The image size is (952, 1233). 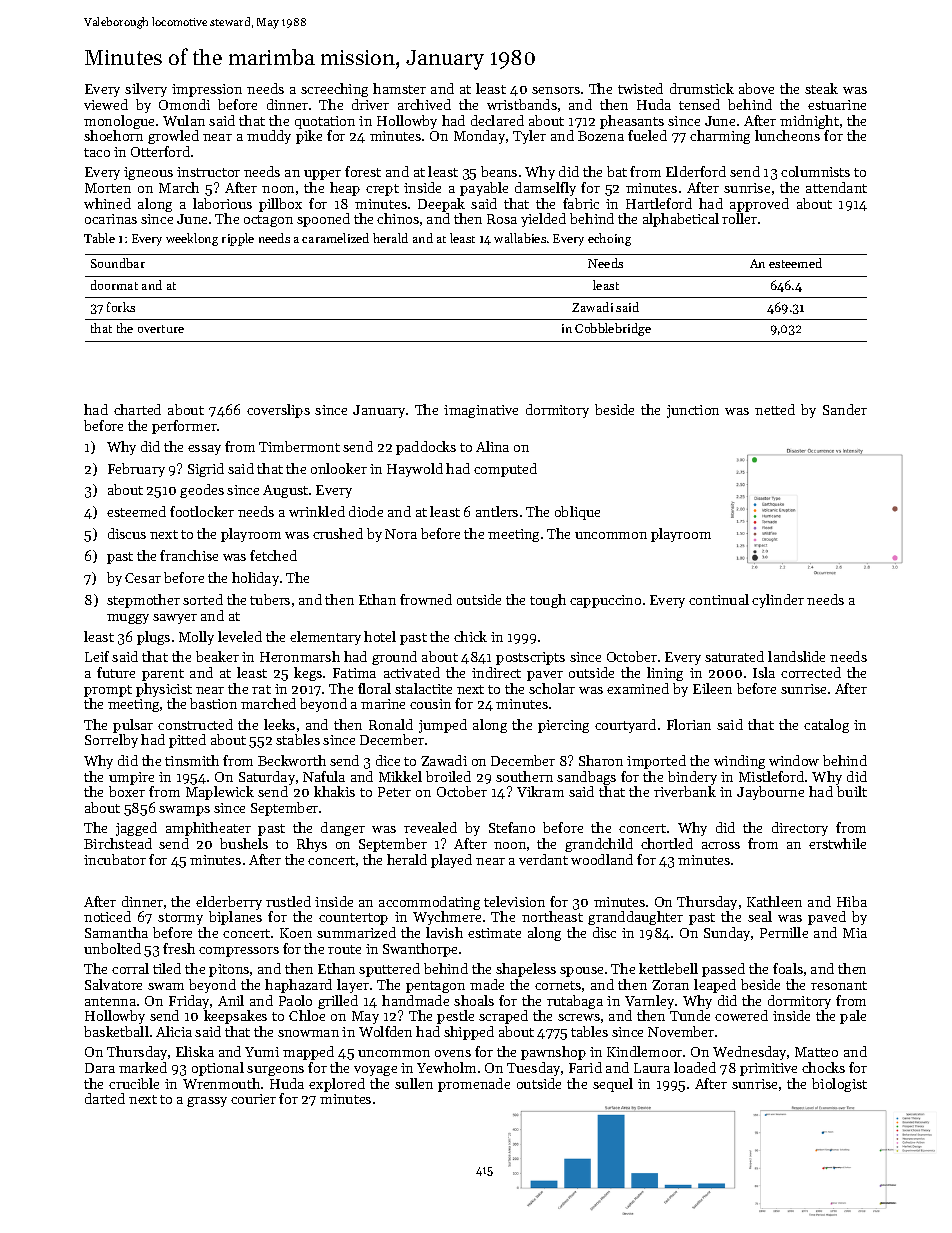 I want to click on netted, so click(x=775, y=409).
